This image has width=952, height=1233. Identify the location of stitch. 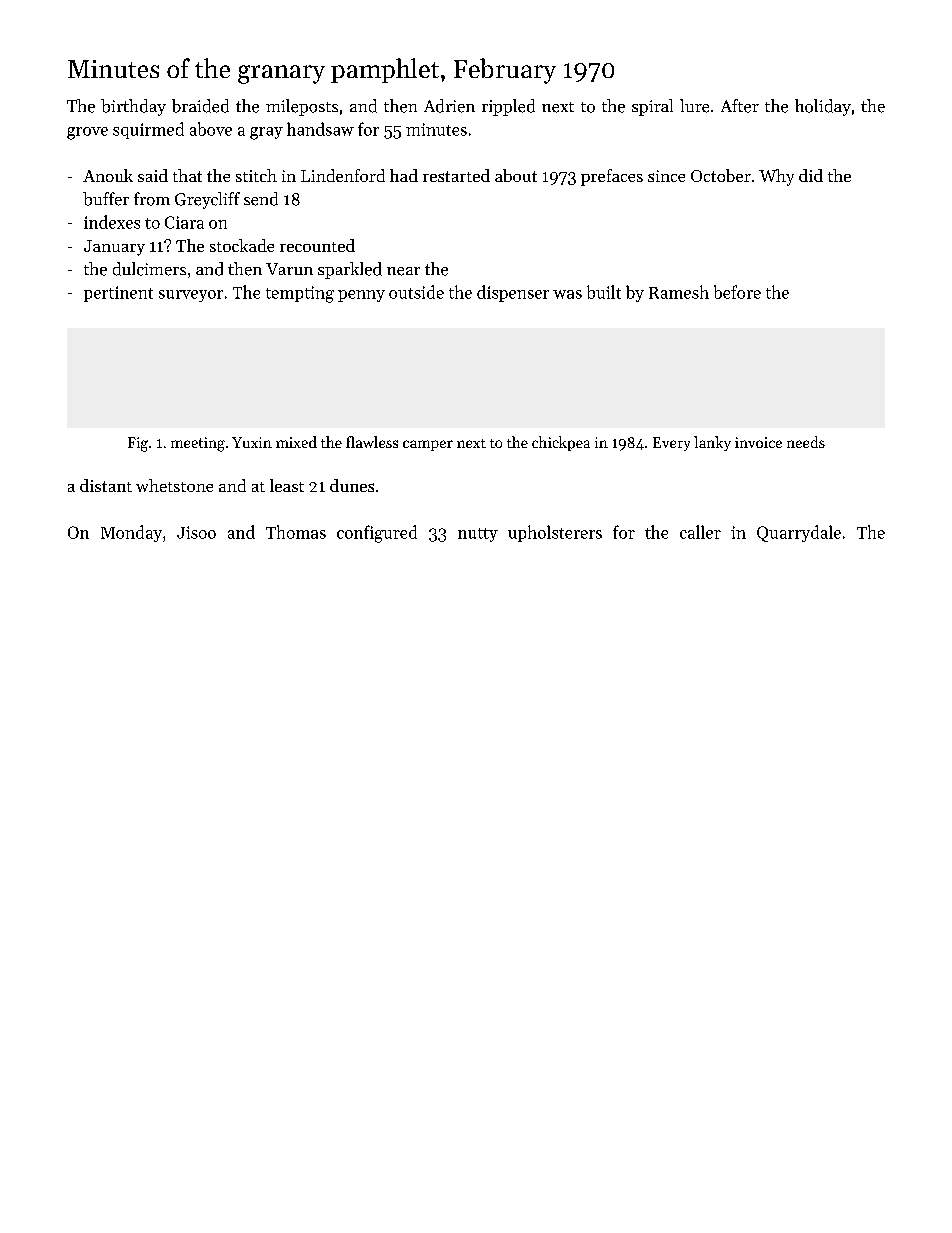
(256, 175).
